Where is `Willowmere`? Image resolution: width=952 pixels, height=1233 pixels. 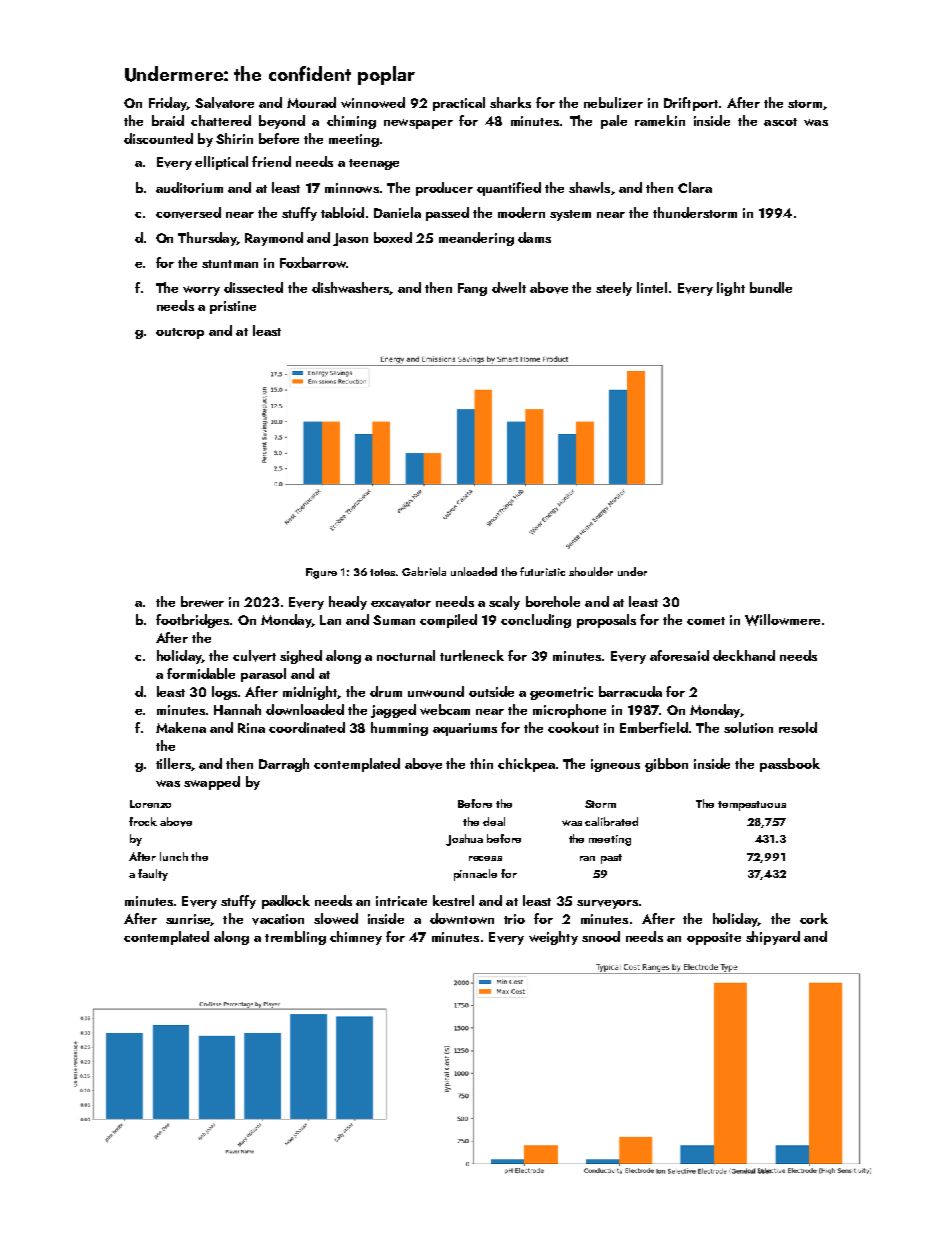 Willowmere is located at coordinates (782, 620).
